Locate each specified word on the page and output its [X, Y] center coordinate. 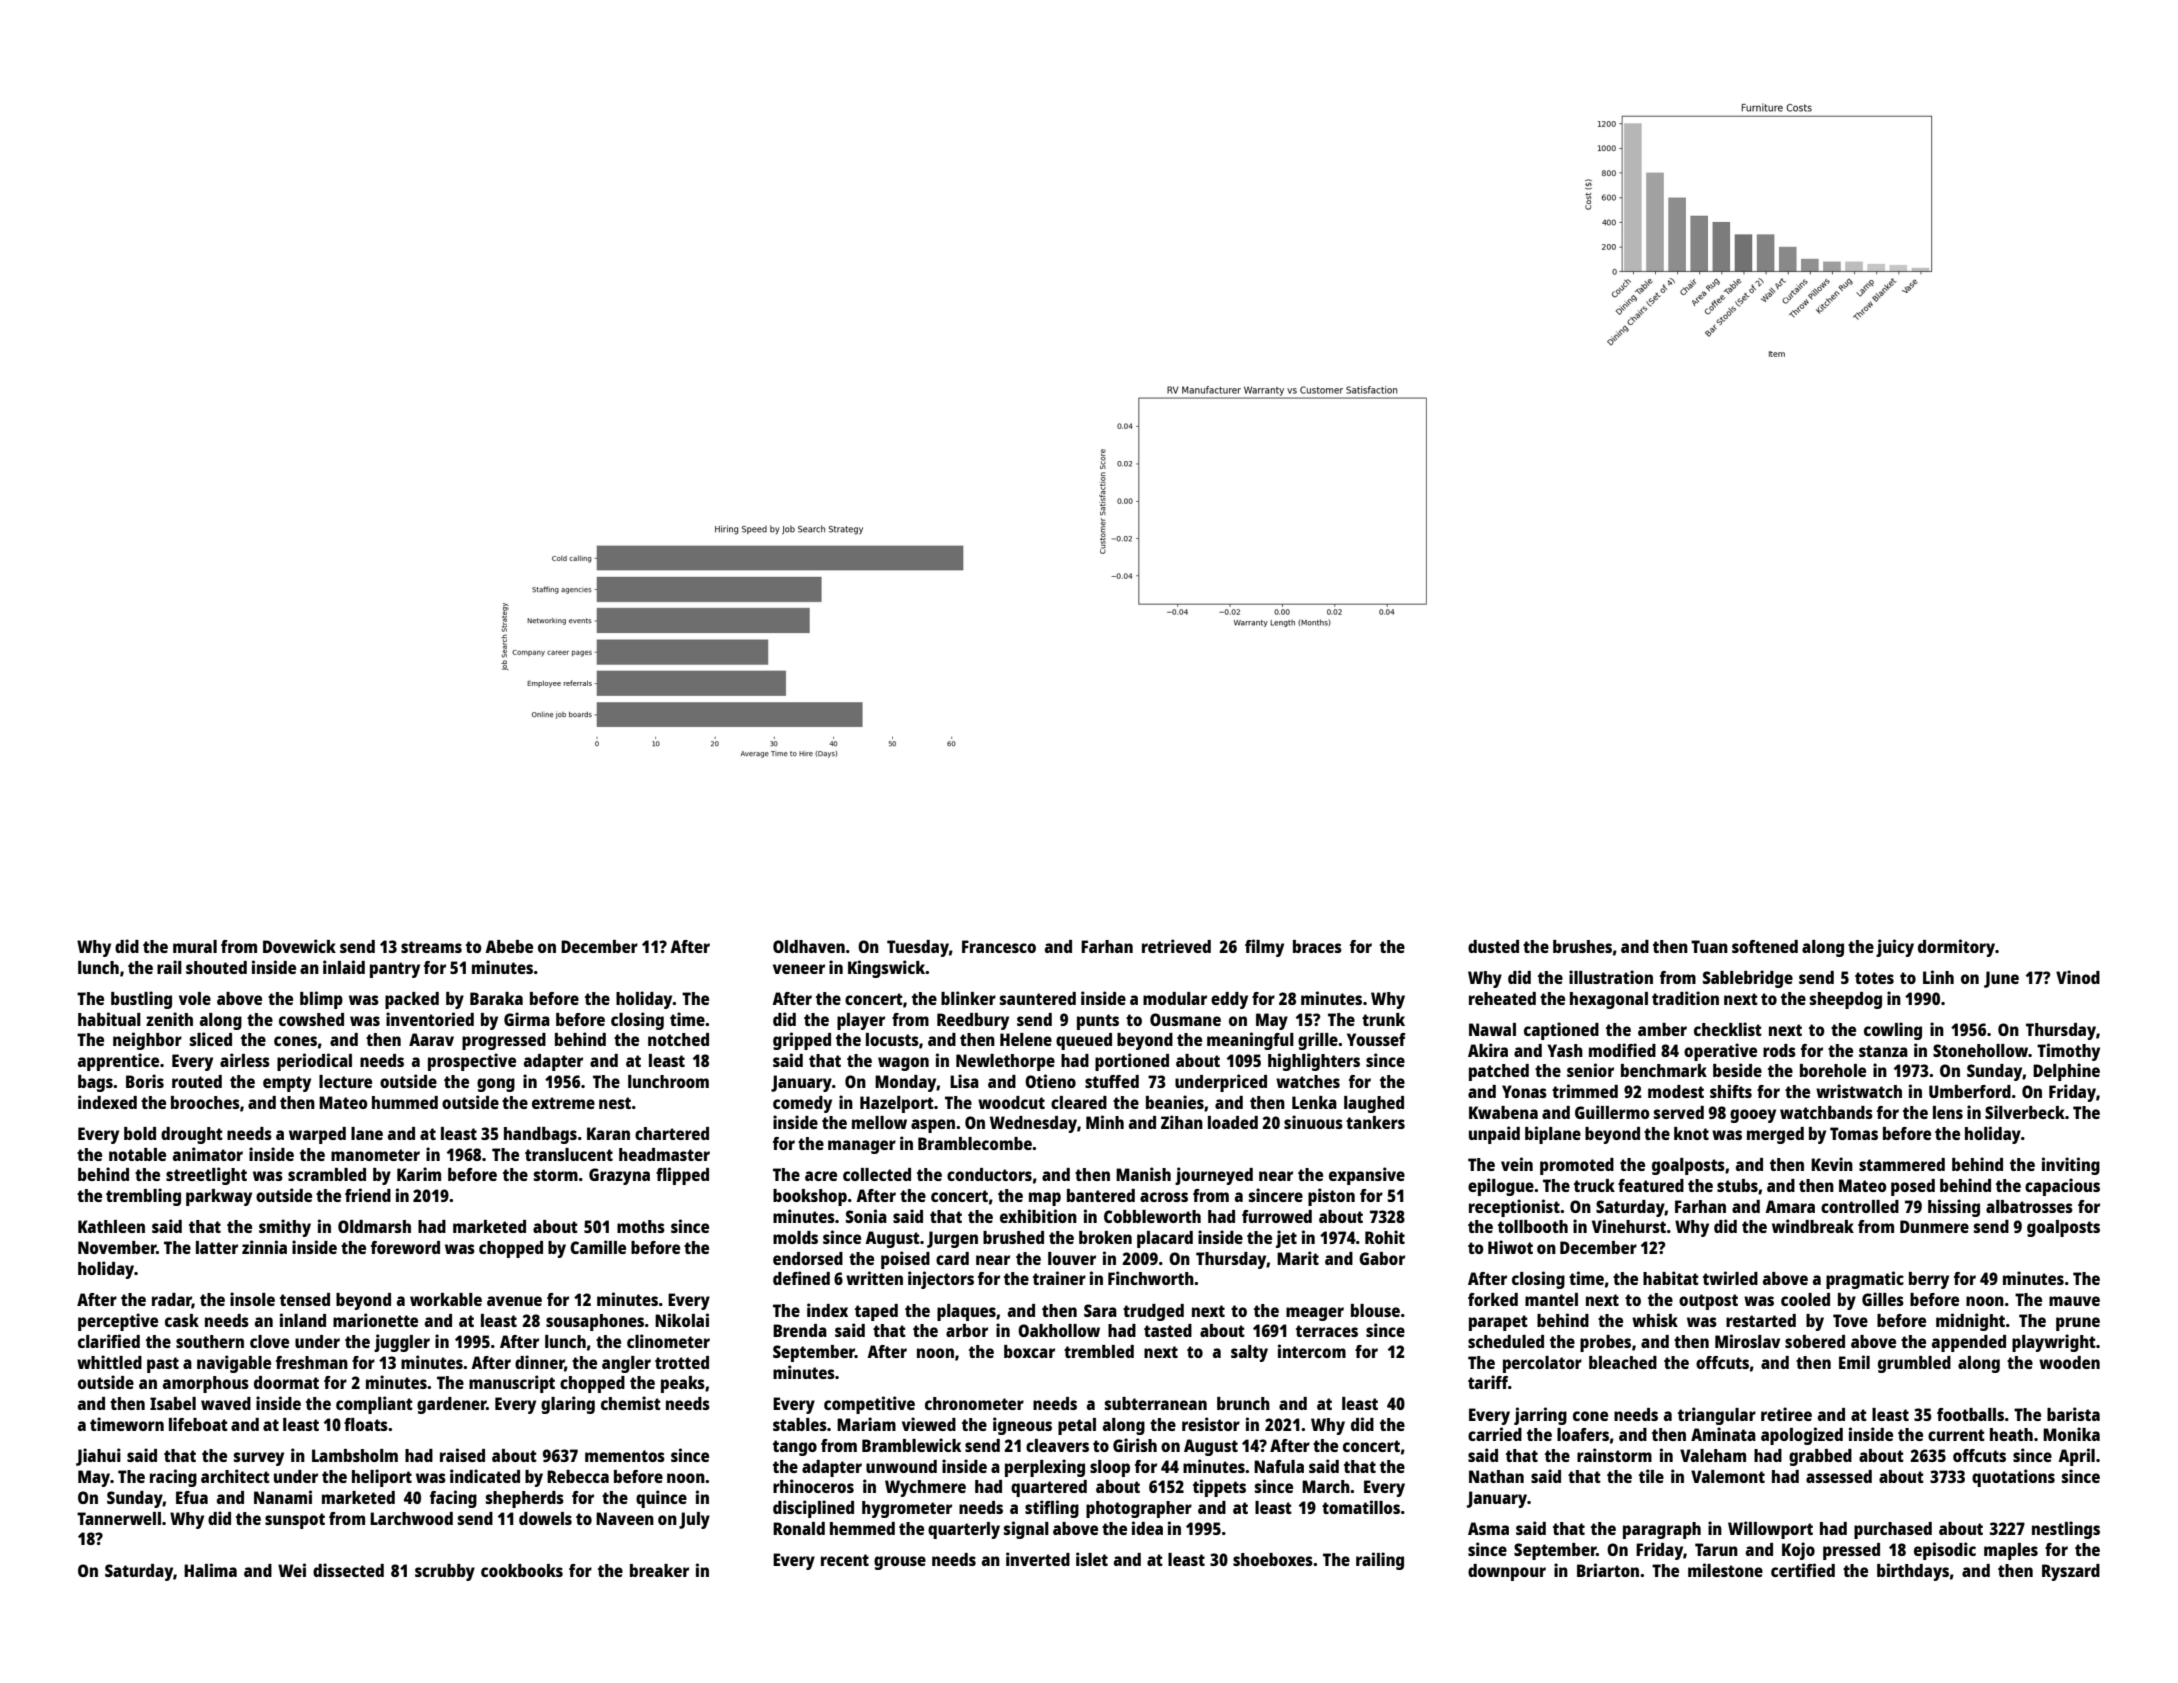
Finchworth [1151, 1278]
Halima [210, 1570]
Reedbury [973, 1021]
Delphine [2066, 1072]
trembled [1099, 1351]
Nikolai [682, 1320]
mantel [1551, 1299]
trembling [143, 1197]
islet [1092, 1559]
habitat [1671, 1278]
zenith [169, 1019]
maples [2011, 1551]
